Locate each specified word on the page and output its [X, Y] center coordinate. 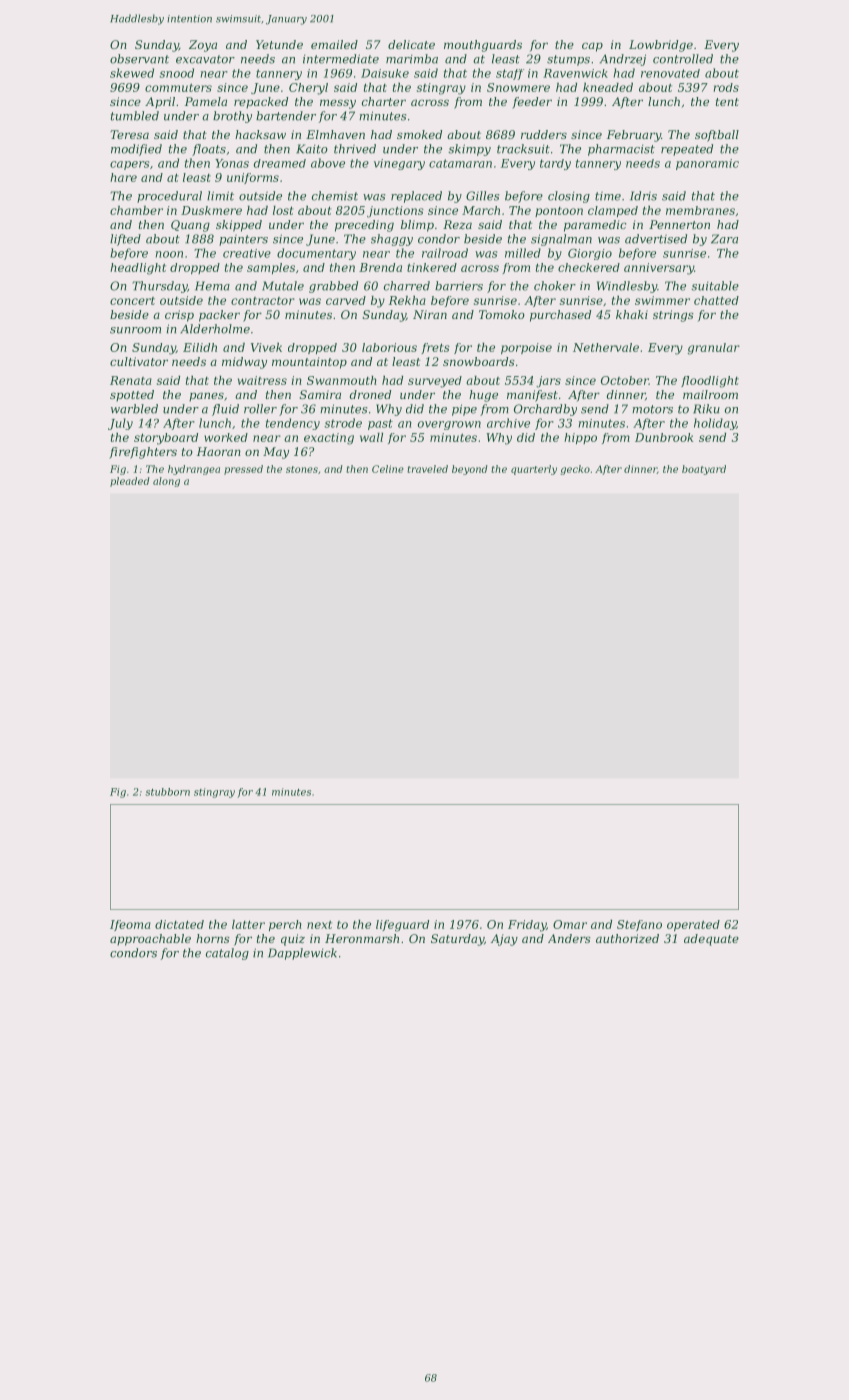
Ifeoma [130, 925]
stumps [568, 60]
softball [717, 136]
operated [693, 925]
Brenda [380, 267]
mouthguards [483, 46]
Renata [131, 380]
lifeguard [402, 926]
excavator [205, 59]
